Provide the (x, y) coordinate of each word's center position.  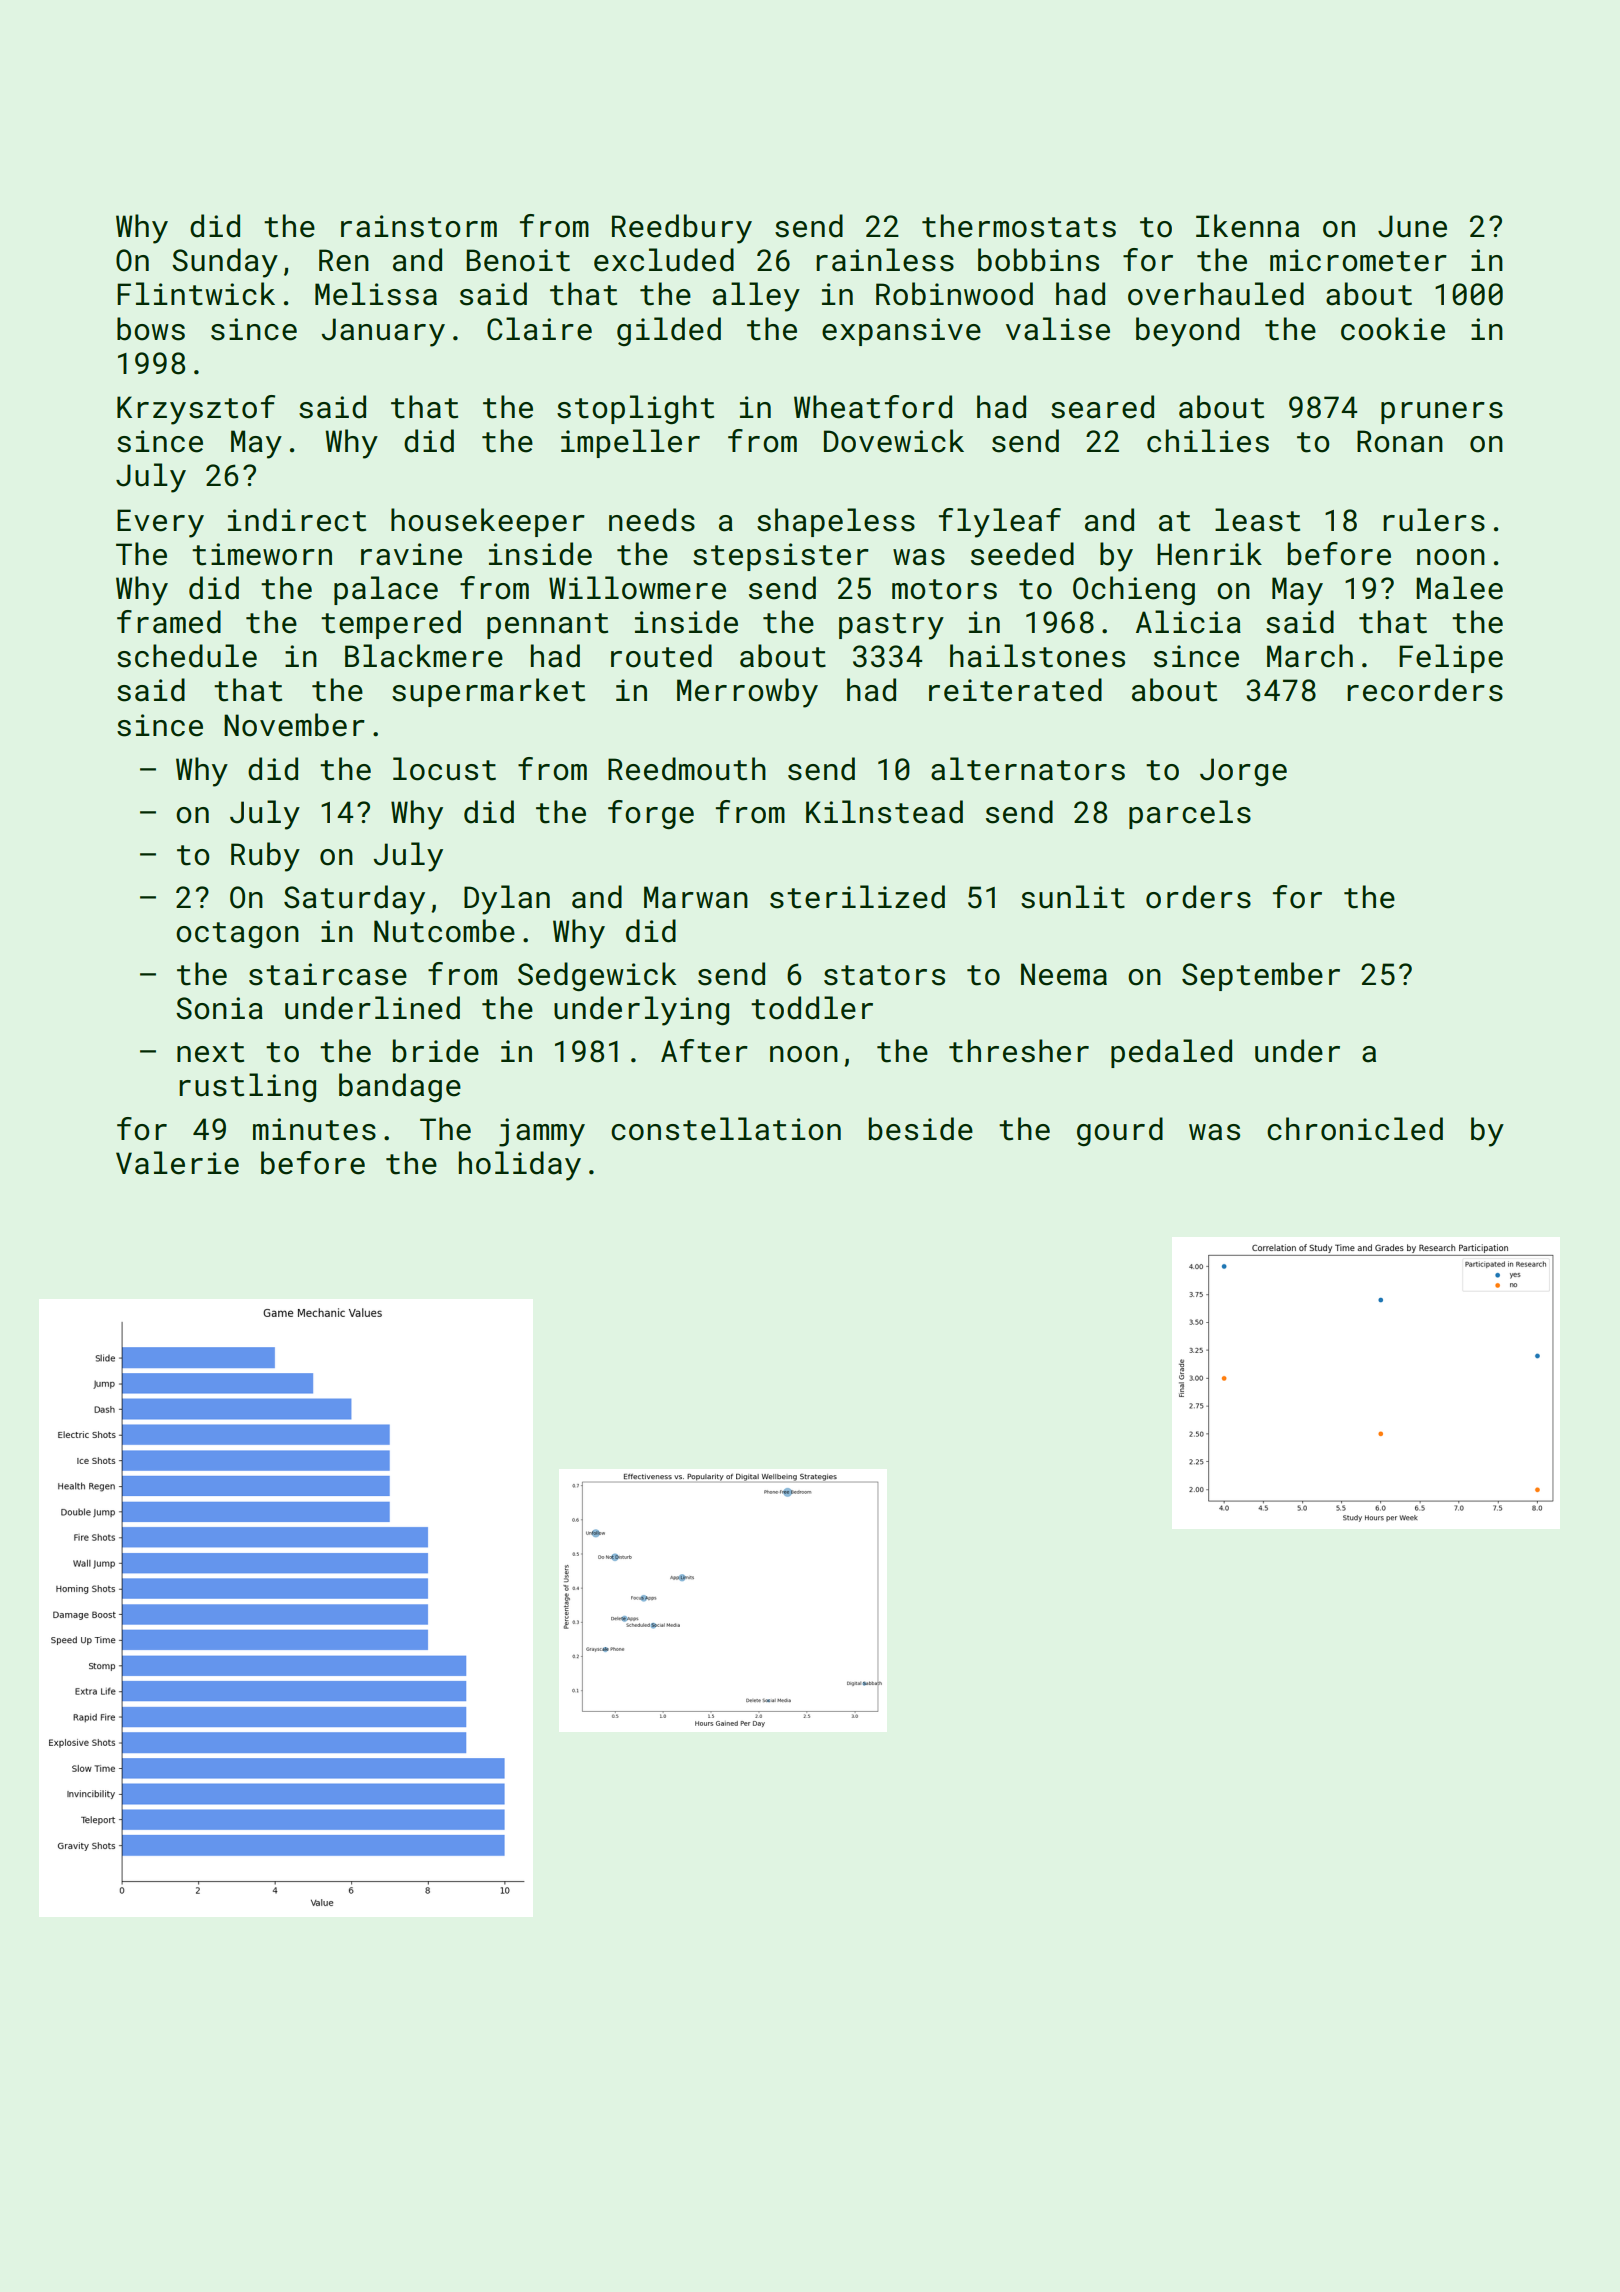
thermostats (1019, 226)
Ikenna (1247, 226)
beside (921, 1129)
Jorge (1243, 772)
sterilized (857, 897)
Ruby (265, 857)
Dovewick (894, 441)
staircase (328, 974)
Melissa (376, 294)
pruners (1442, 413)
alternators (1028, 769)
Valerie (177, 1163)
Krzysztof (196, 410)
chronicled (1355, 1129)
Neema (1064, 974)
